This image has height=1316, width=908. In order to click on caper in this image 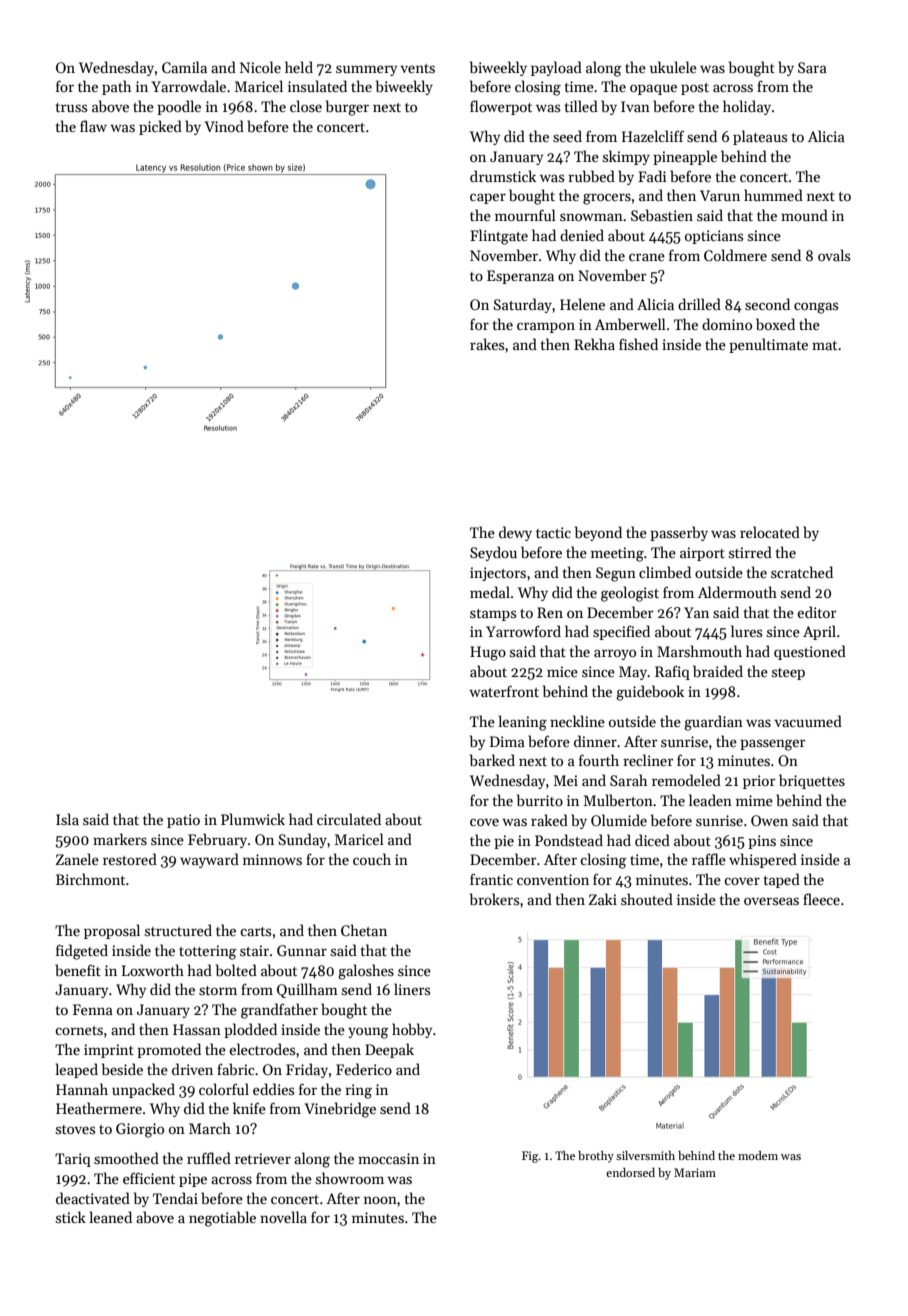, I will do `click(488, 198)`.
